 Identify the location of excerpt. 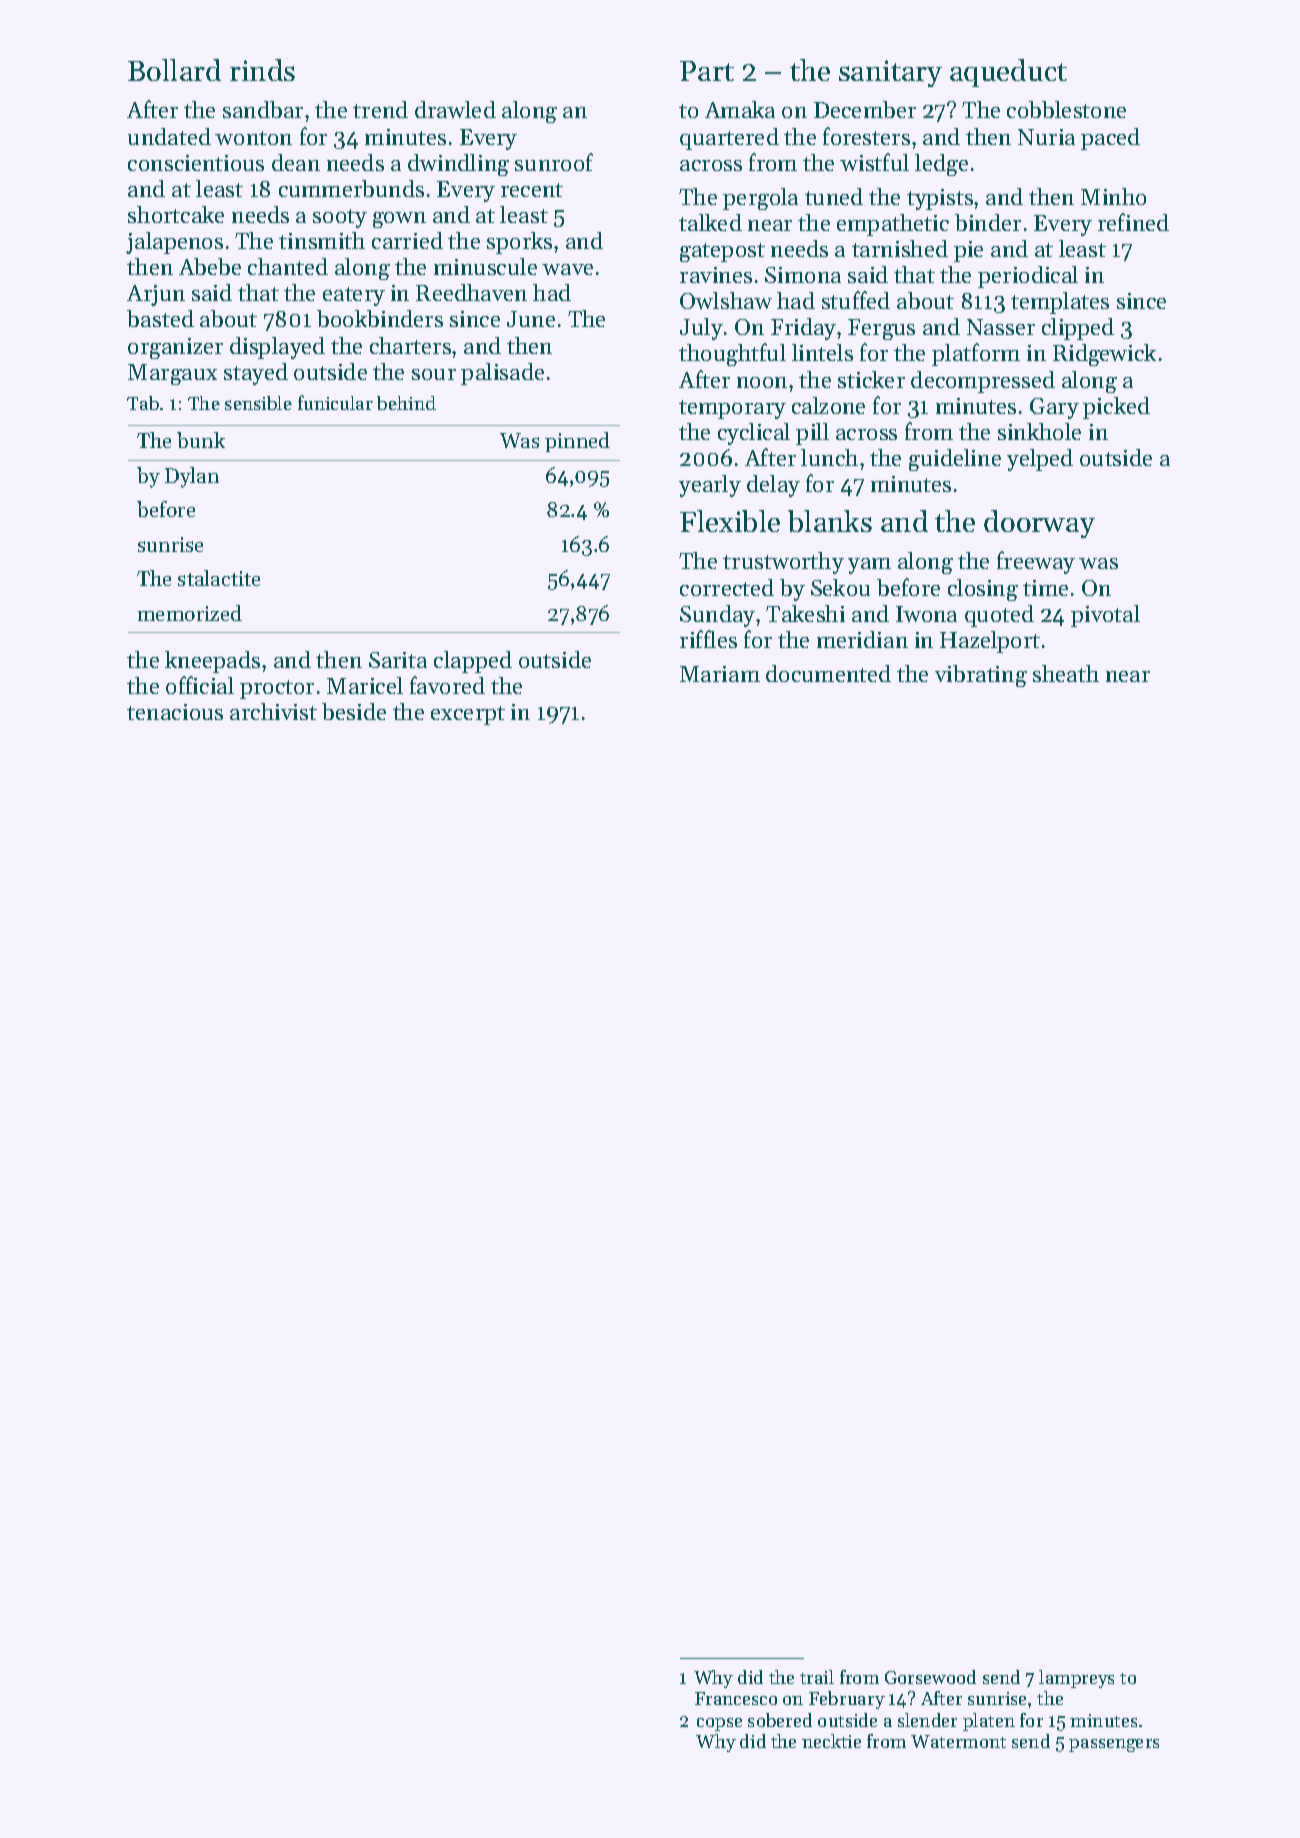
(468, 715).
